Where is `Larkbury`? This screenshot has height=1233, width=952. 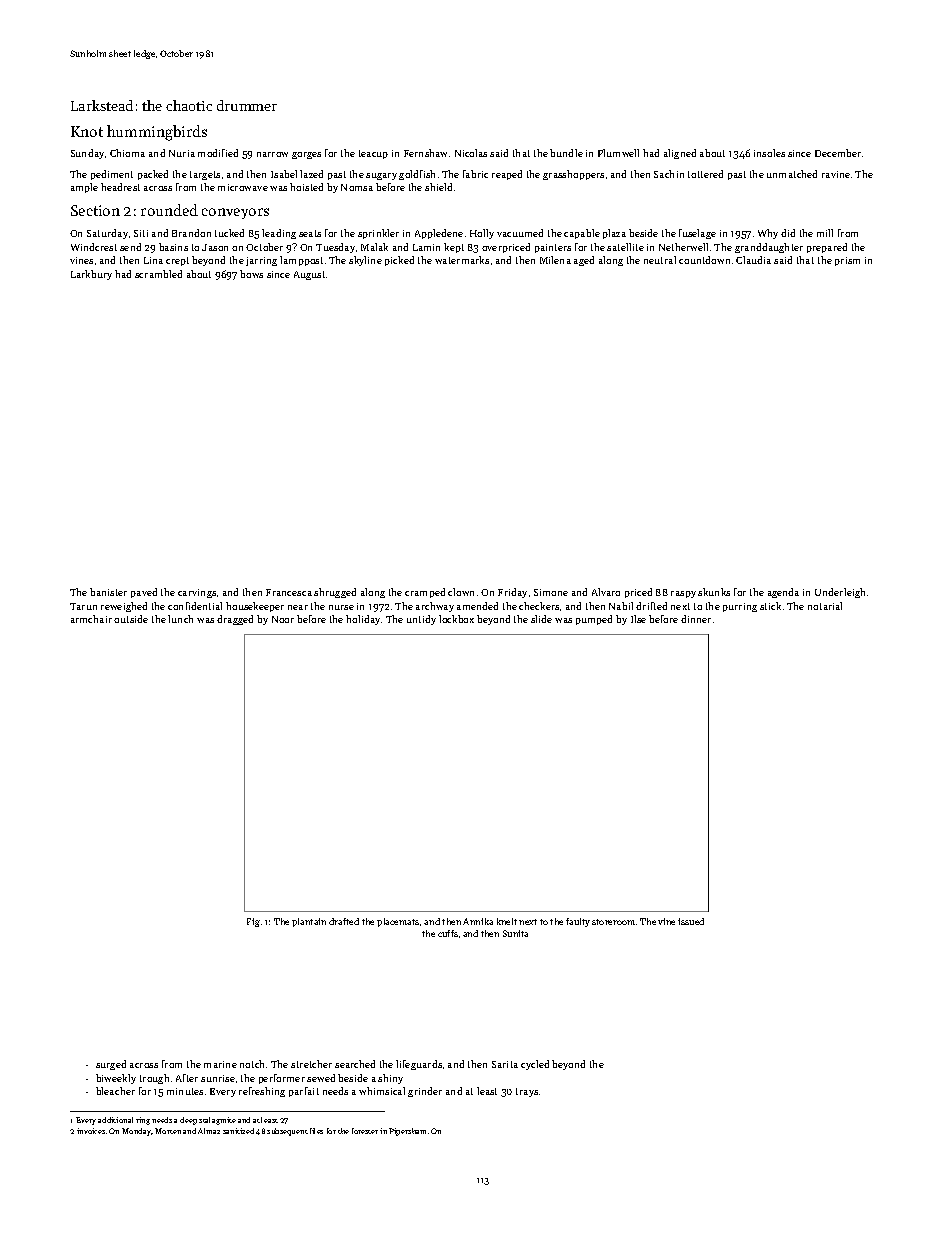
Larkbury is located at coordinates (91, 275).
